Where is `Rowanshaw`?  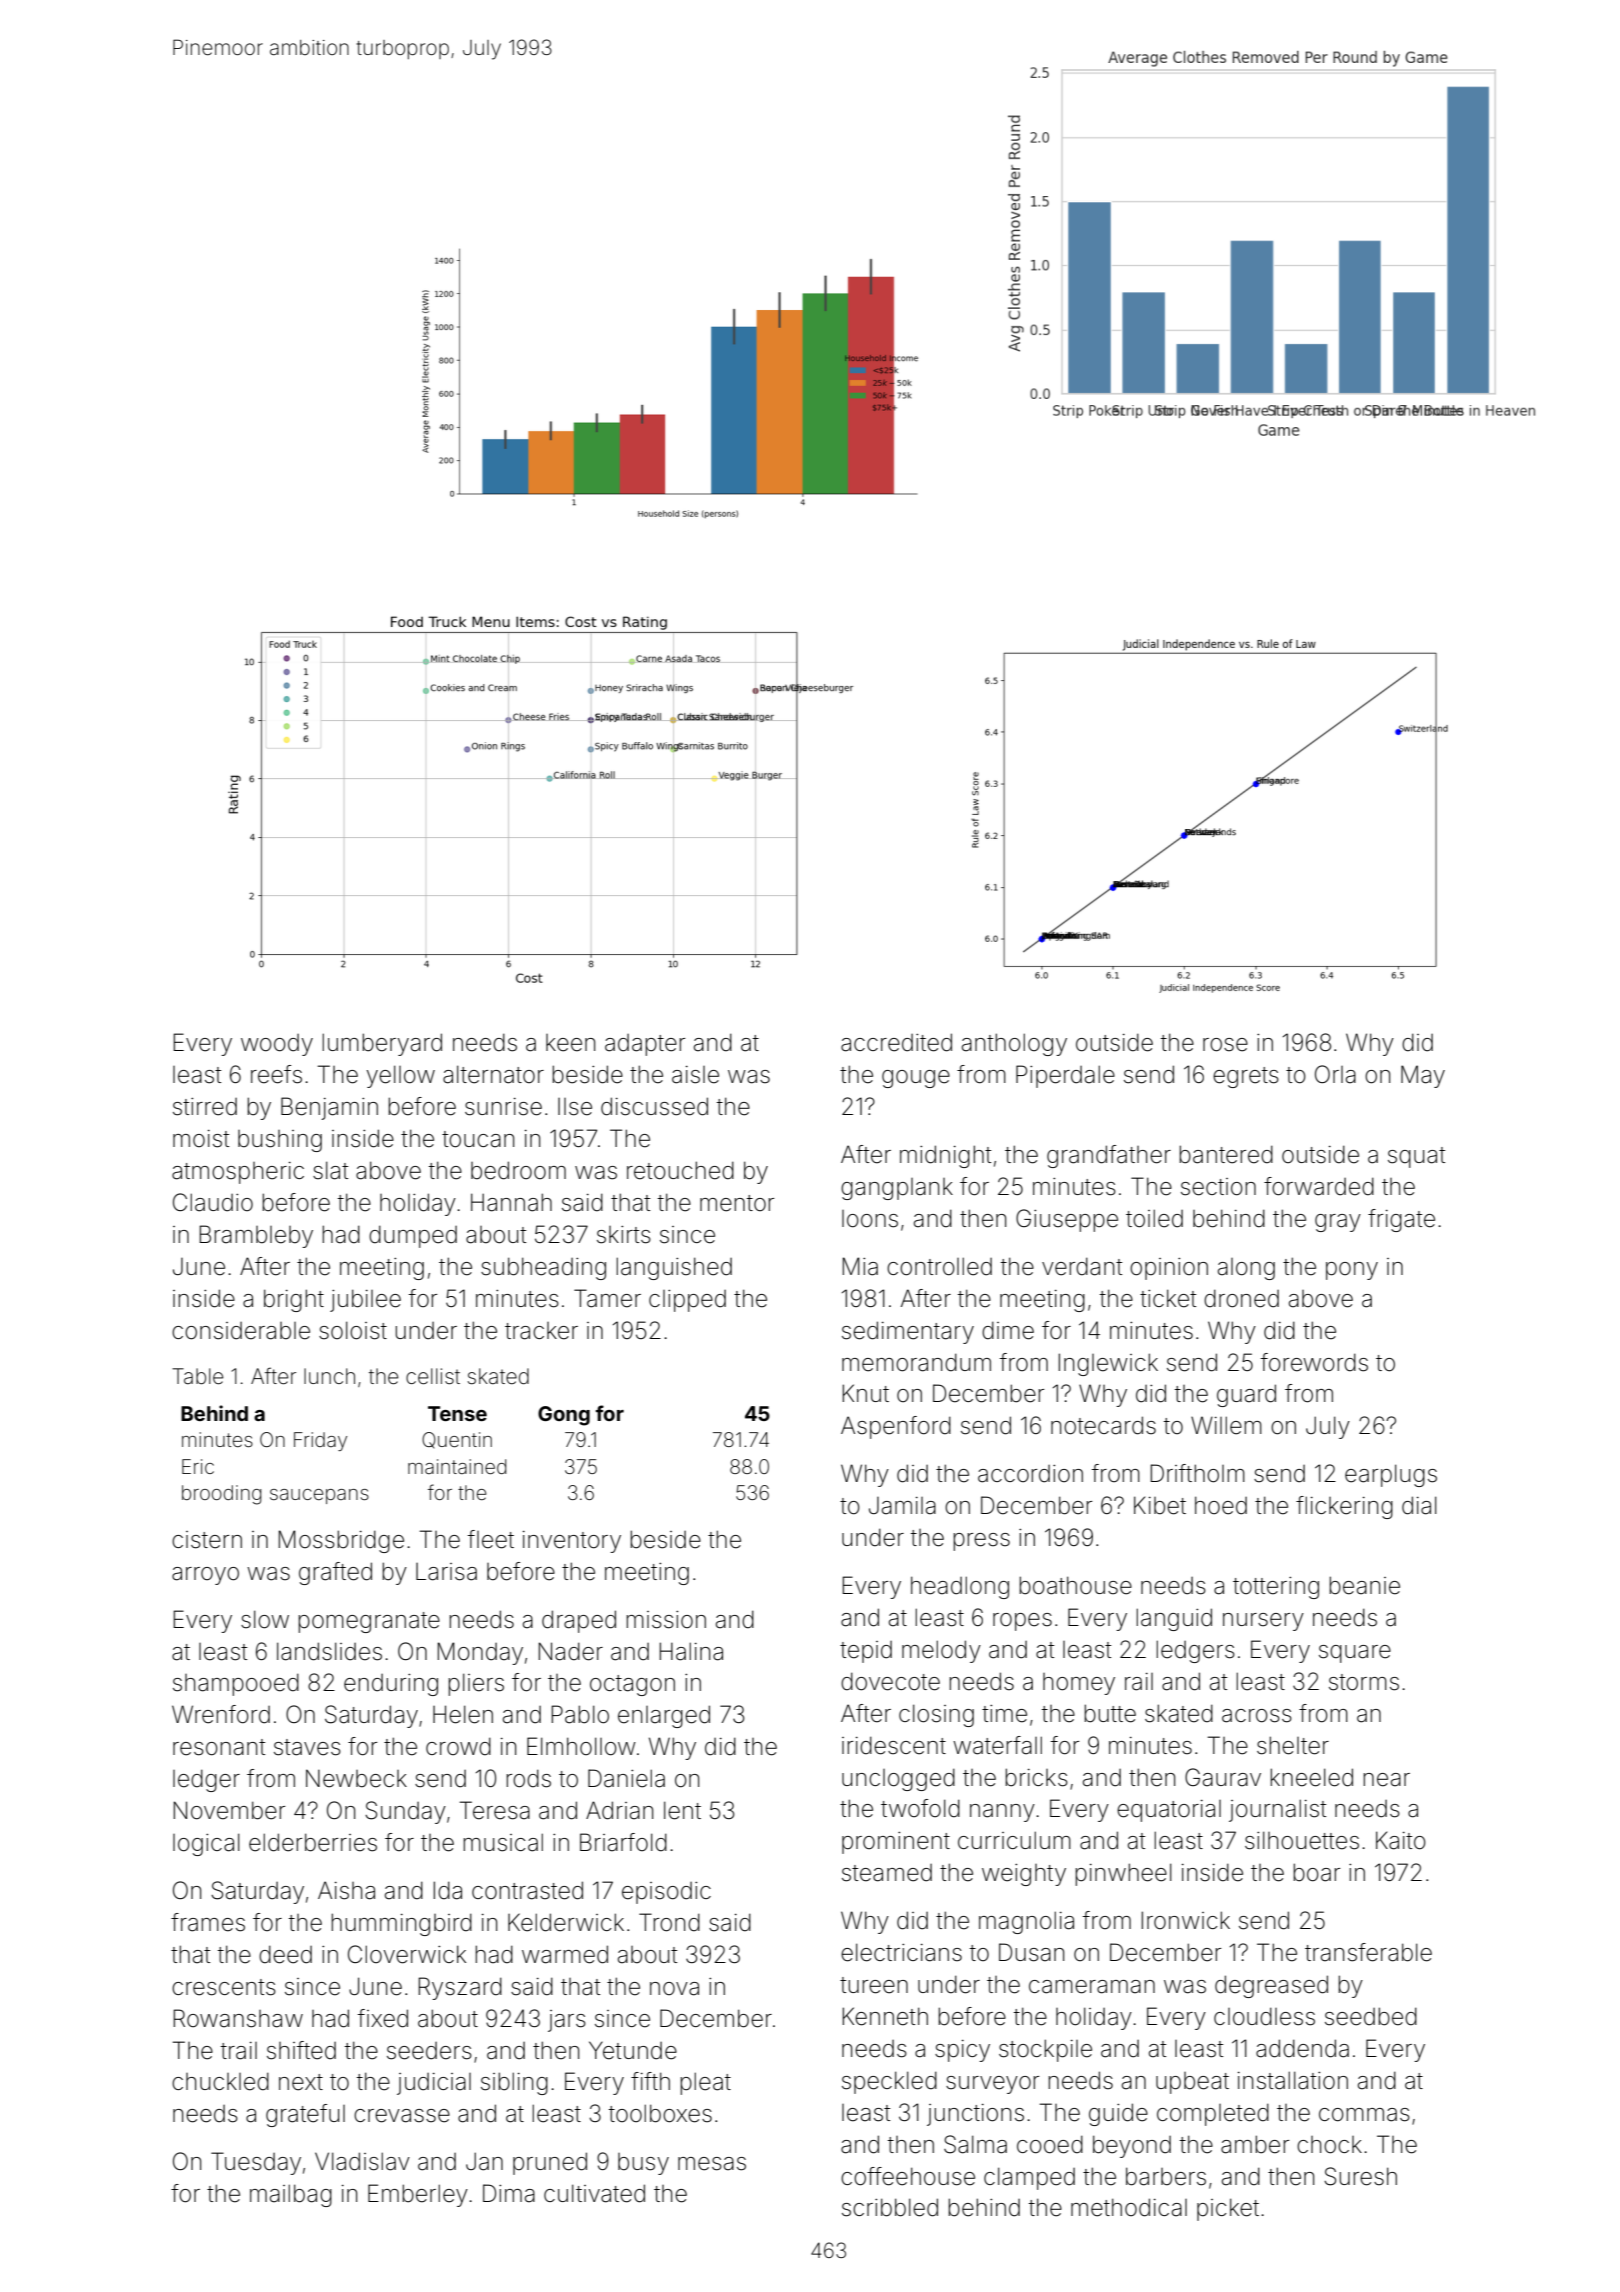
Rowanshaw is located at coordinates (238, 2018).
